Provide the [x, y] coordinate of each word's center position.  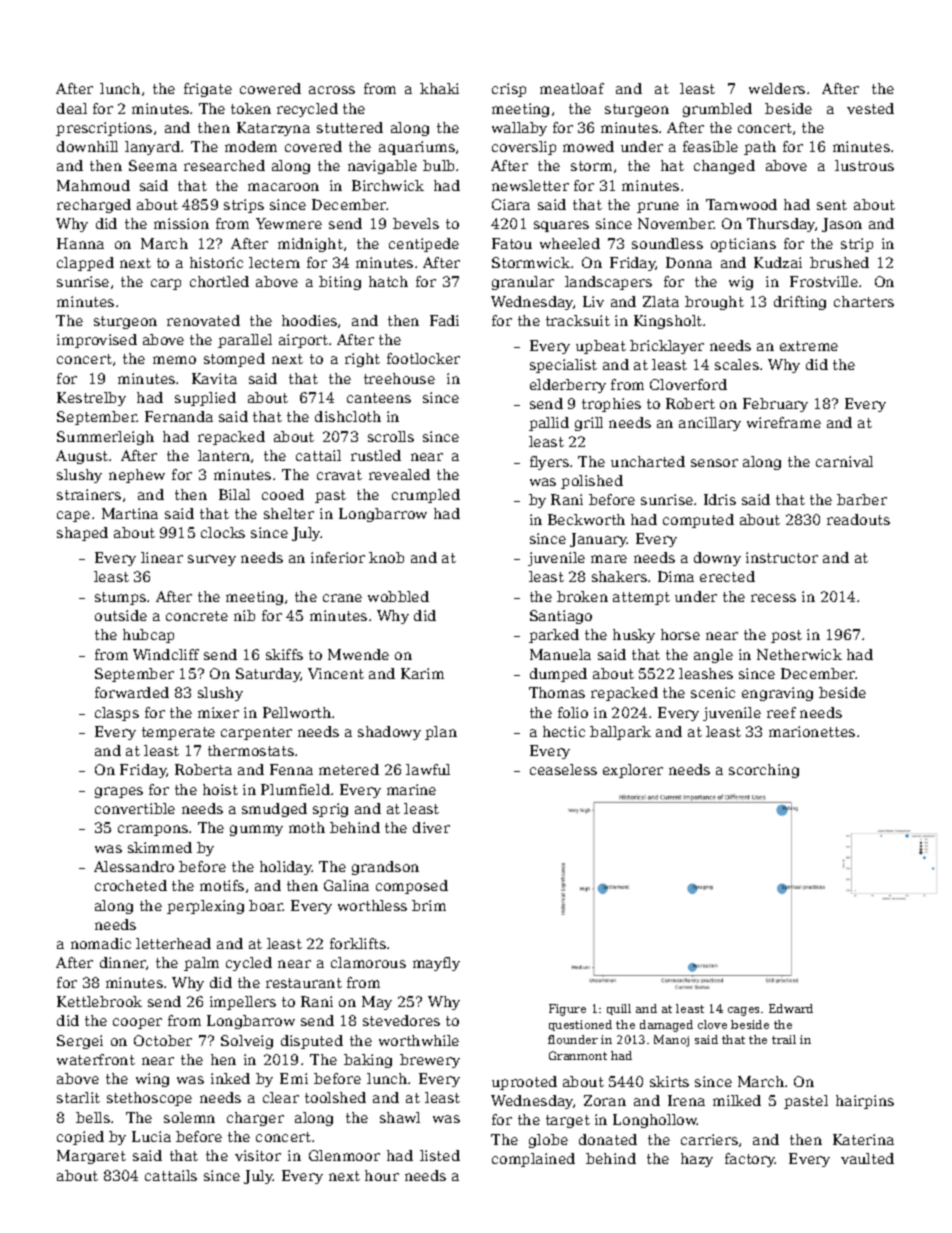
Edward [791, 1008]
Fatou [512, 243]
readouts [858, 519]
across [332, 90]
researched [224, 165]
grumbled [717, 110]
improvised [97, 341]
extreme [809, 346]
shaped [82, 534]
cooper [137, 1023]
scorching [764, 771]
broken [582, 596]
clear [281, 1097]
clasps [117, 714]
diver [431, 827]
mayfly [436, 964]
